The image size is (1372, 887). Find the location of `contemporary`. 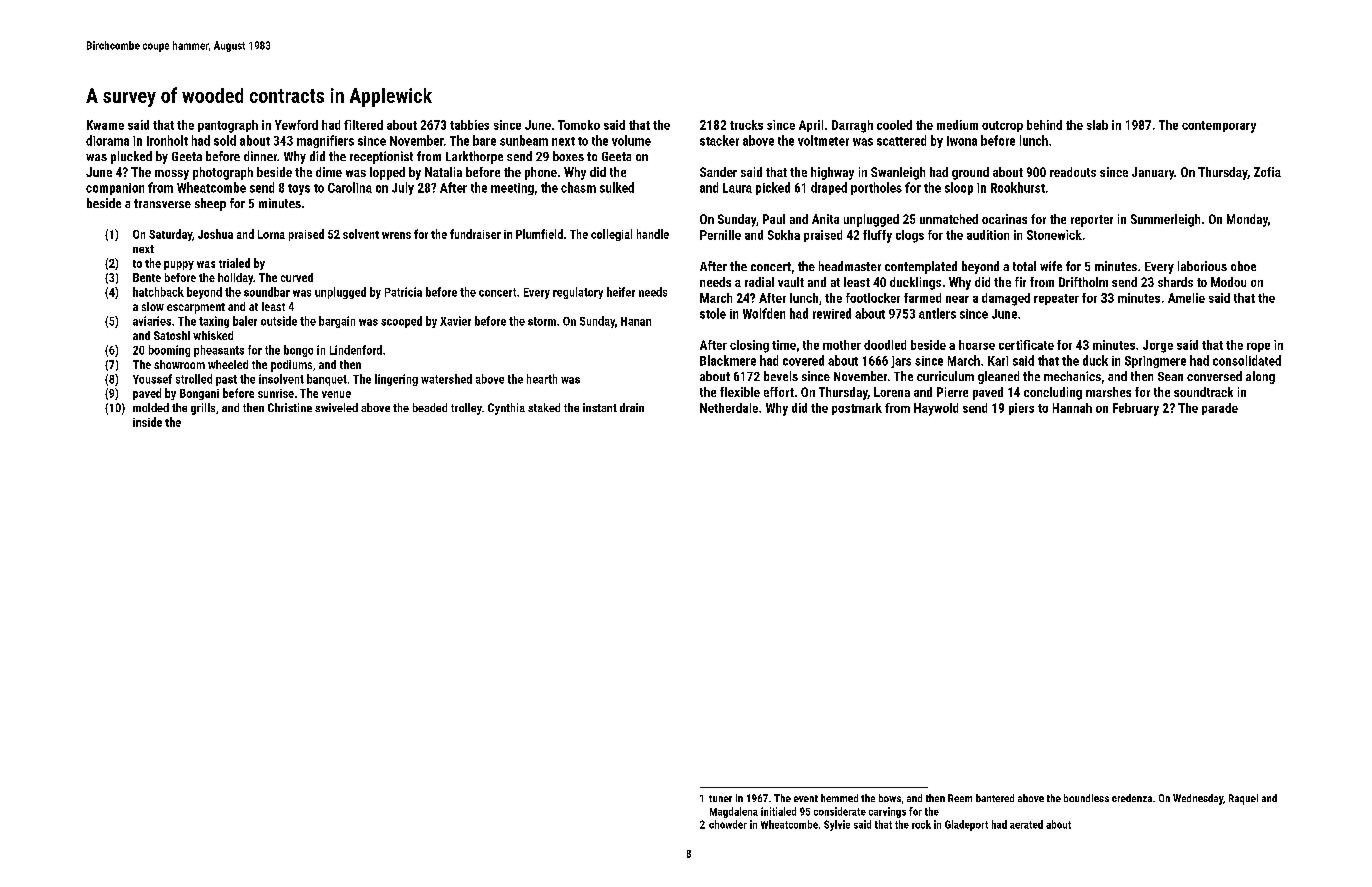

contemporary is located at coordinates (1219, 127).
